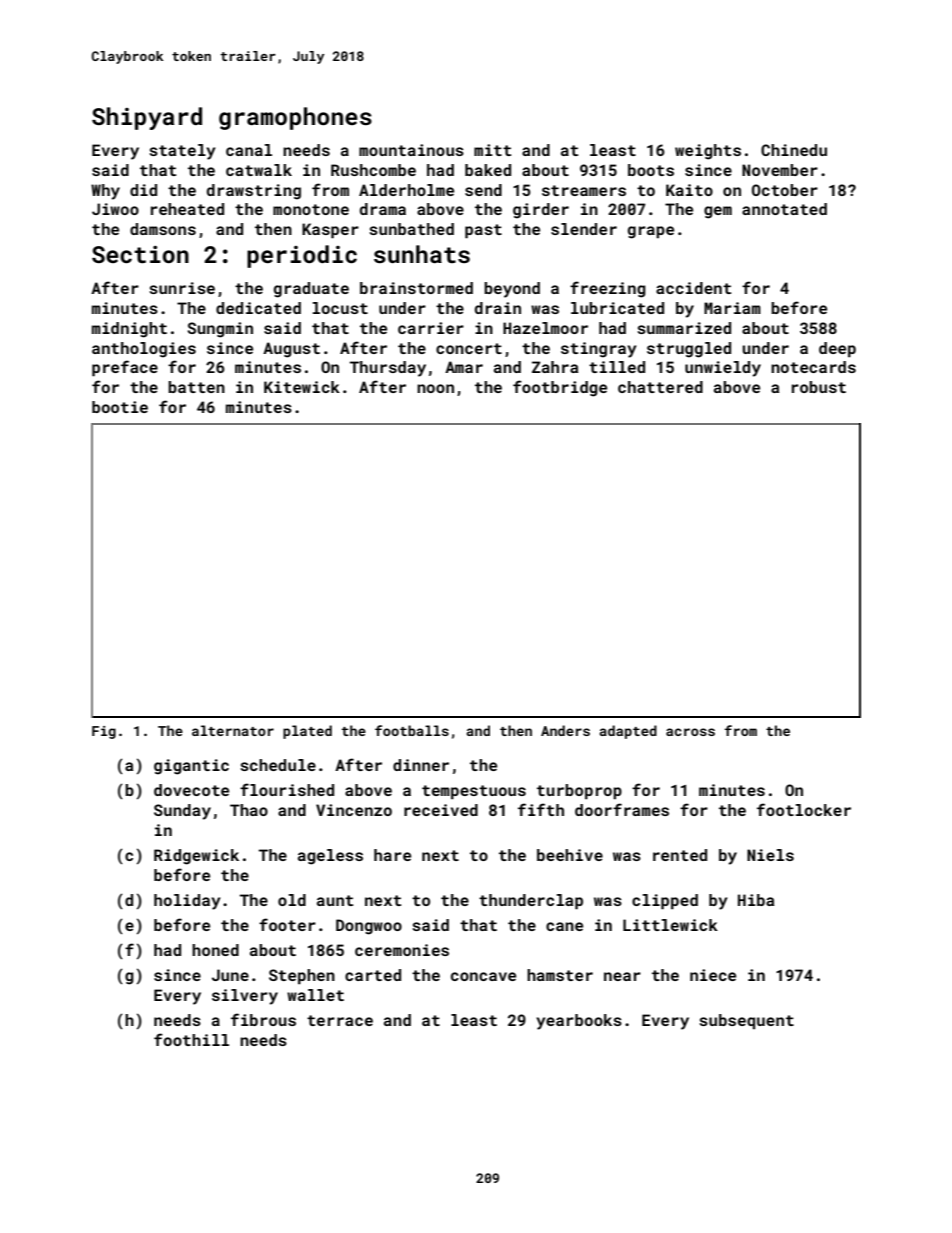  What do you see at coordinates (819, 387) in the document?
I see `robust` at bounding box center [819, 387].
